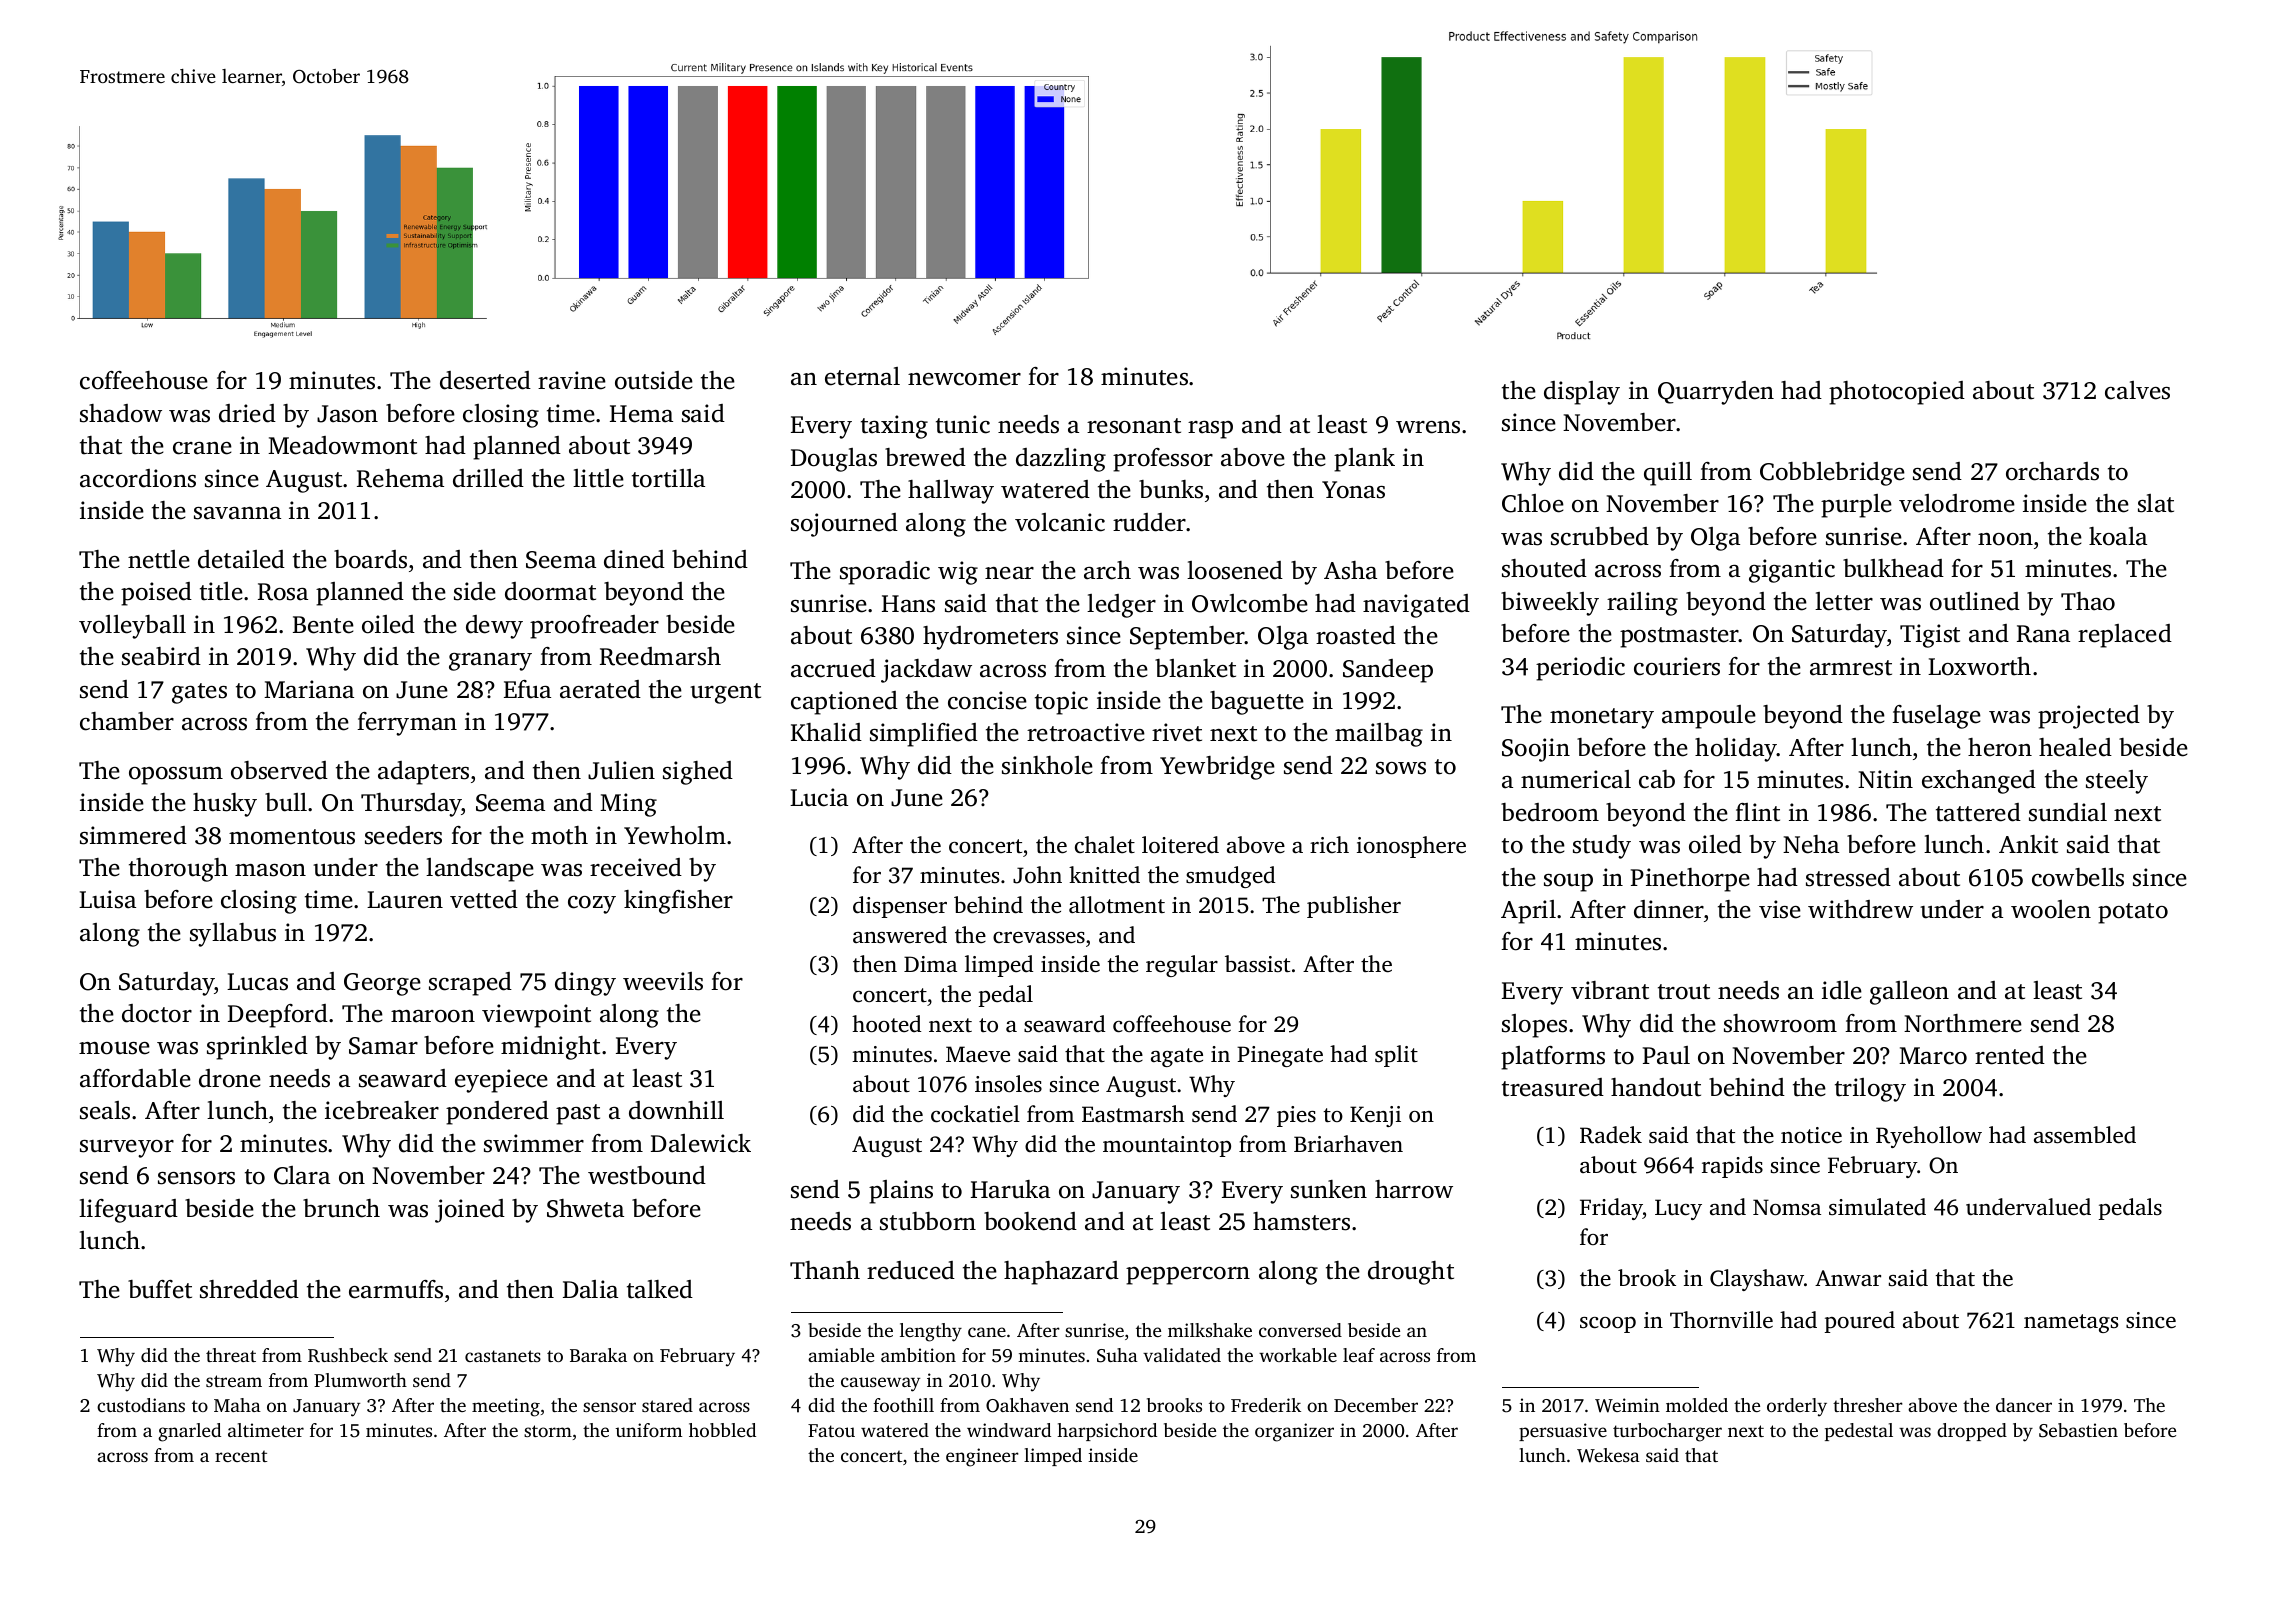  What do you see at coordinates (1608, 1325) in the screenshot?
I see `scoop` at bounding box center [1608, 1325].
